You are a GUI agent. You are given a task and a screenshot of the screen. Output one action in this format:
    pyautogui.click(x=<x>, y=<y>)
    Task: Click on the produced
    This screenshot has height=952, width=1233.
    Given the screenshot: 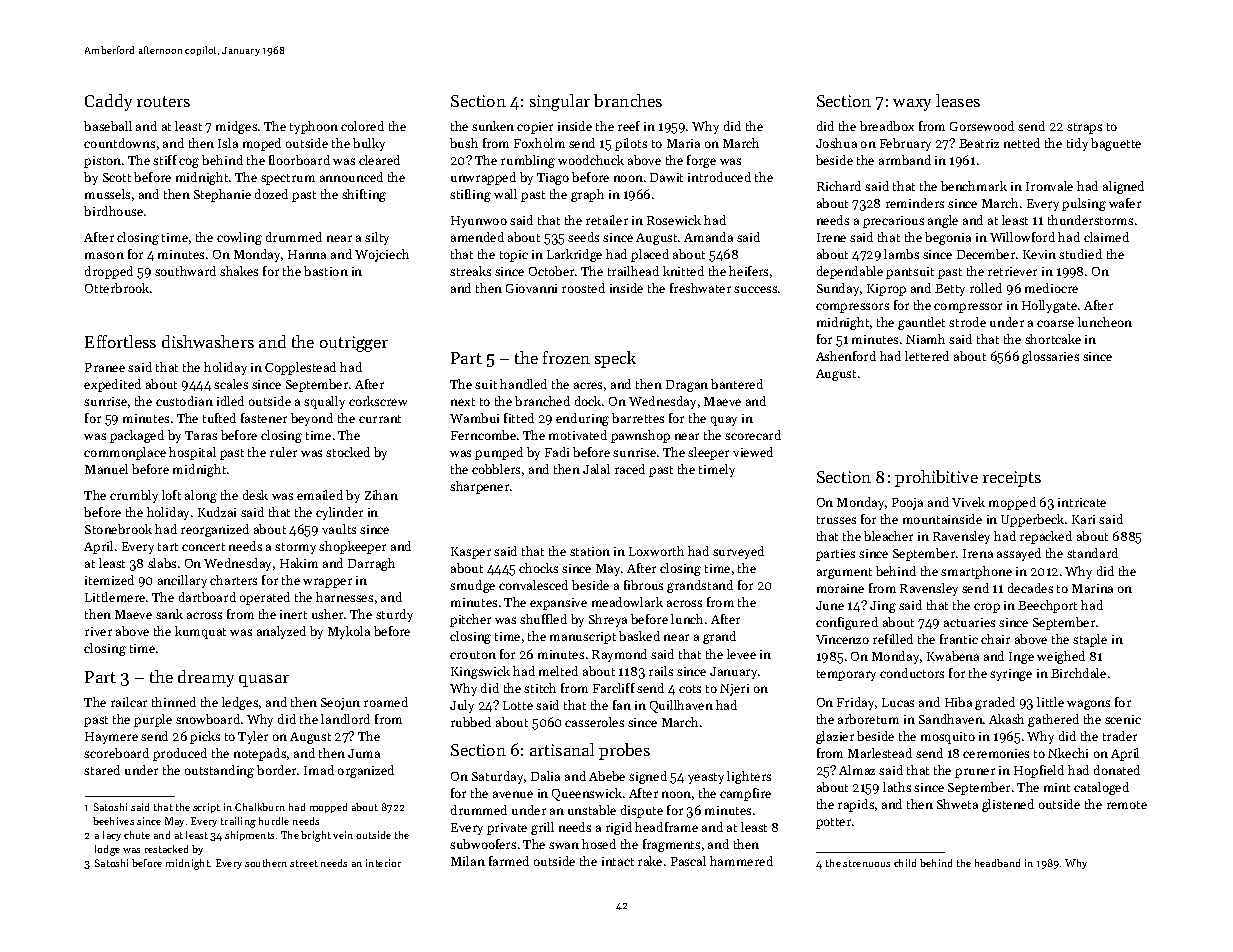 What is the action you would take?
    pyautogui.click(x=180, y=754)
